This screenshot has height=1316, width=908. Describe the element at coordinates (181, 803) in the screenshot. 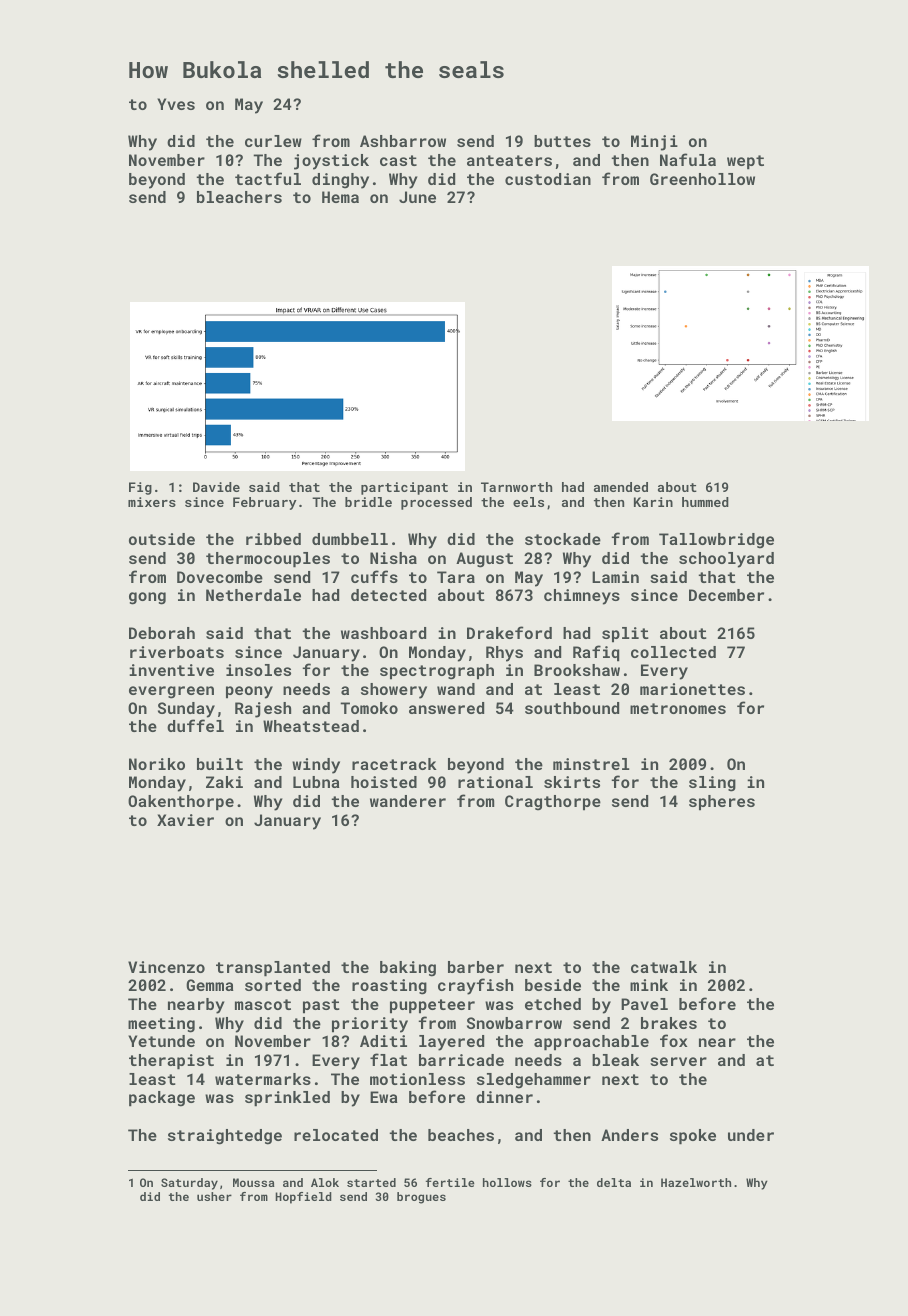

I see `Oakenthorpe` at that location.
